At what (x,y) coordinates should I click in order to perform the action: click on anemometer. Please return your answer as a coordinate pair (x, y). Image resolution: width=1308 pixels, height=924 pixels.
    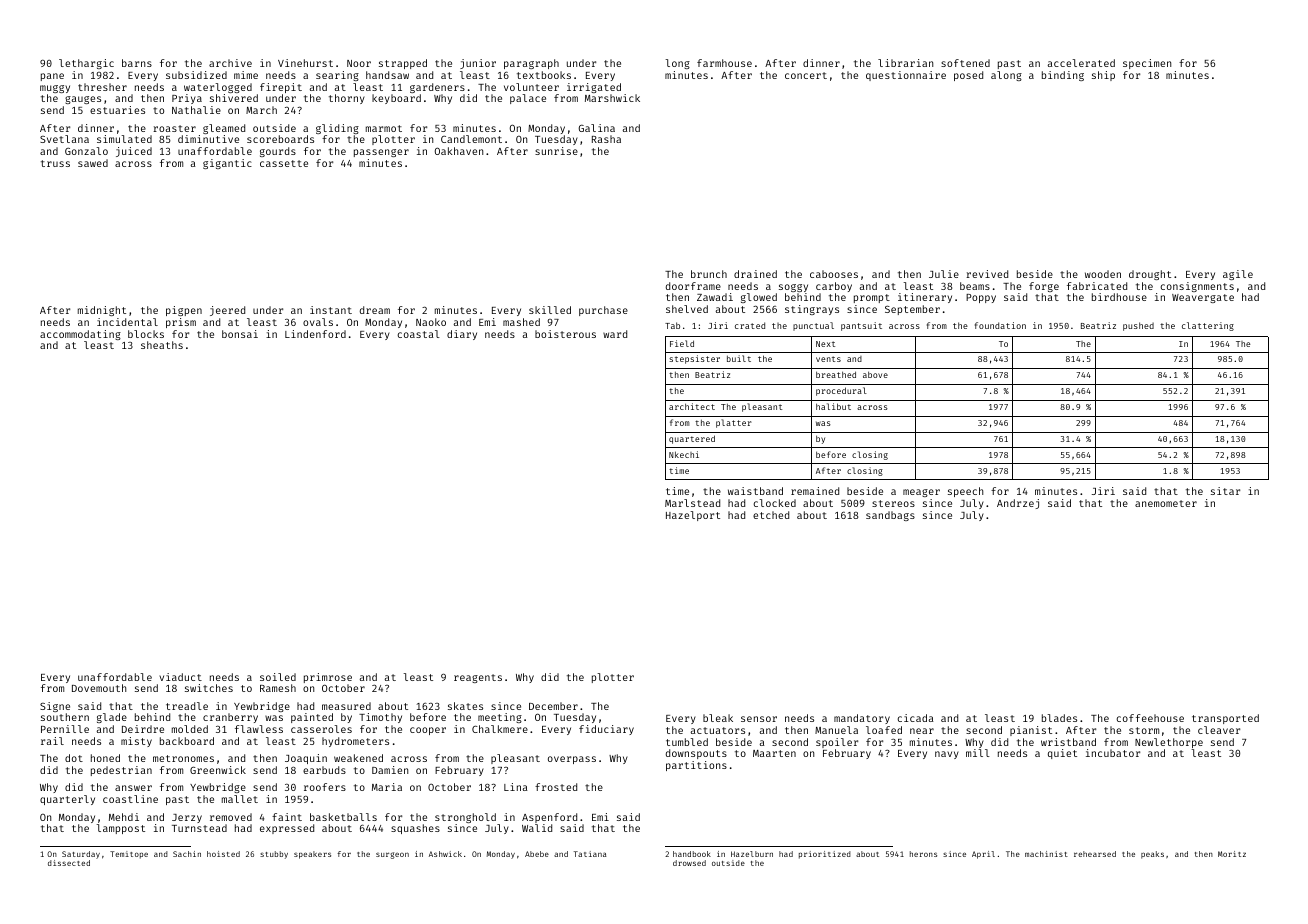
    Looking at the image, I should click on (1166, 503).
